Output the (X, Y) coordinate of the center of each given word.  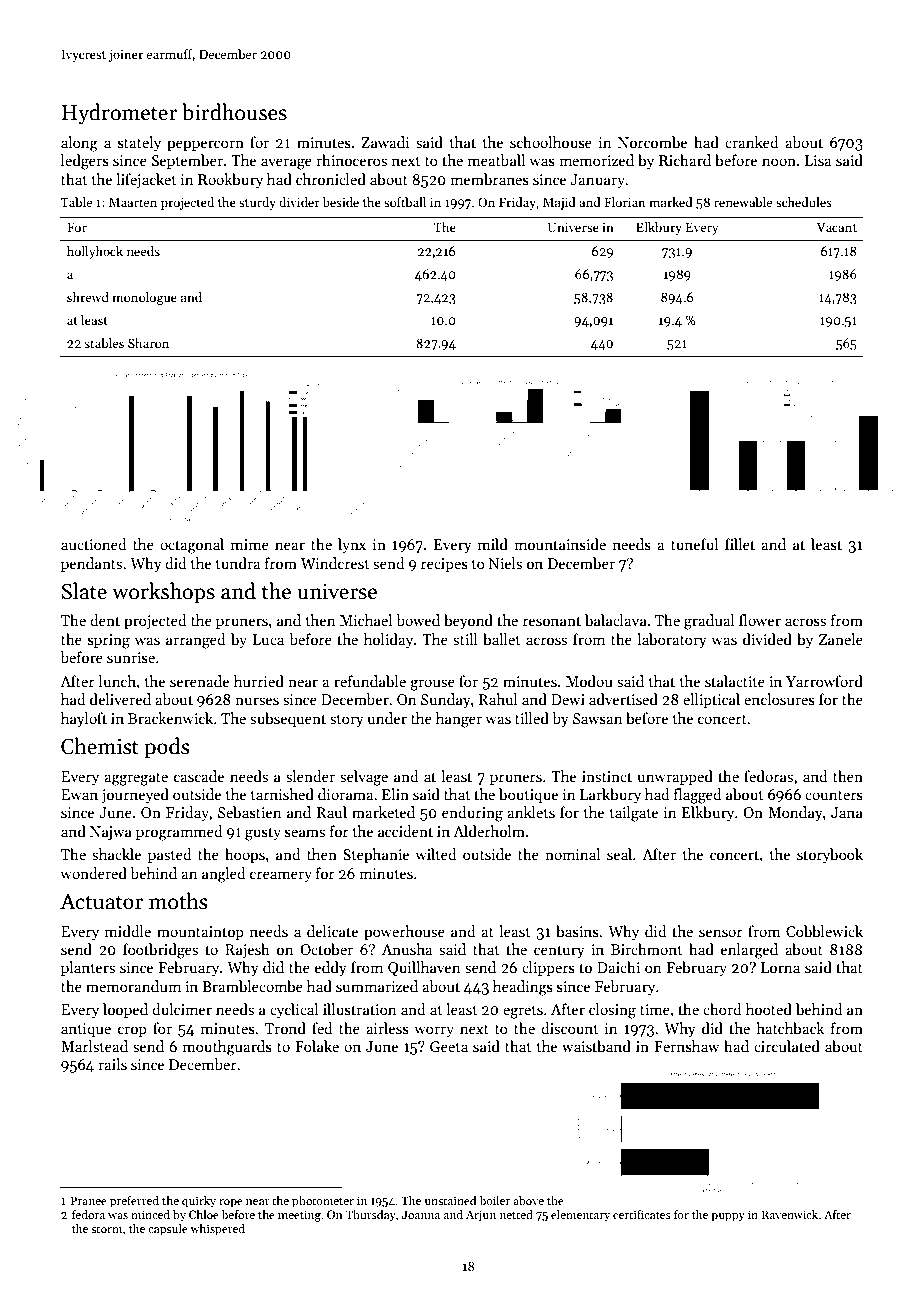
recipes (444, 565)
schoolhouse (551, 142)
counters (834, 795)
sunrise (131, 657)
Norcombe (652, 142)
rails (113, 1064)
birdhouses (234, 112)
